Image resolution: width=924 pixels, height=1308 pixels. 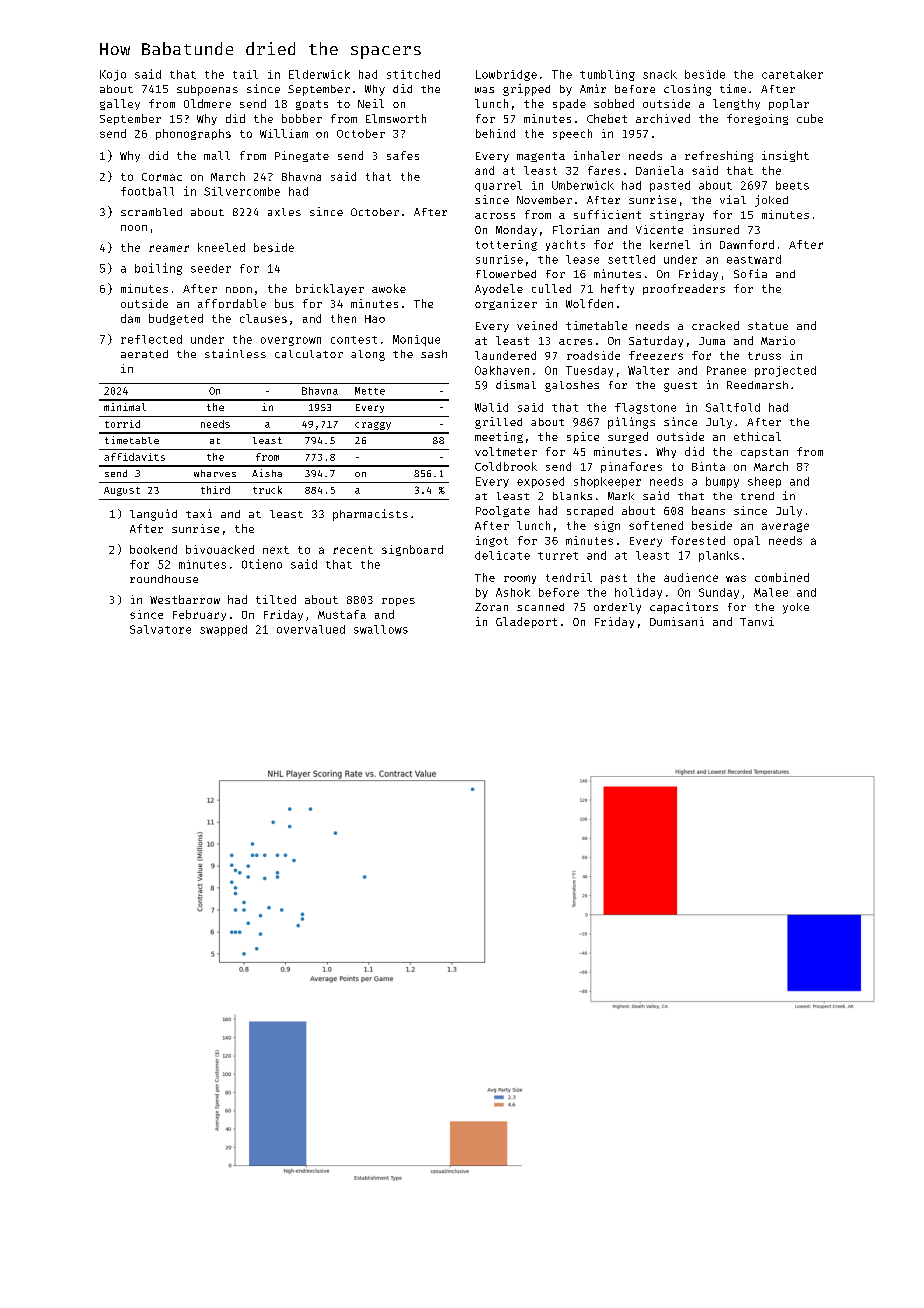 I want to click on foregoing, so click(x=757, y=119).
